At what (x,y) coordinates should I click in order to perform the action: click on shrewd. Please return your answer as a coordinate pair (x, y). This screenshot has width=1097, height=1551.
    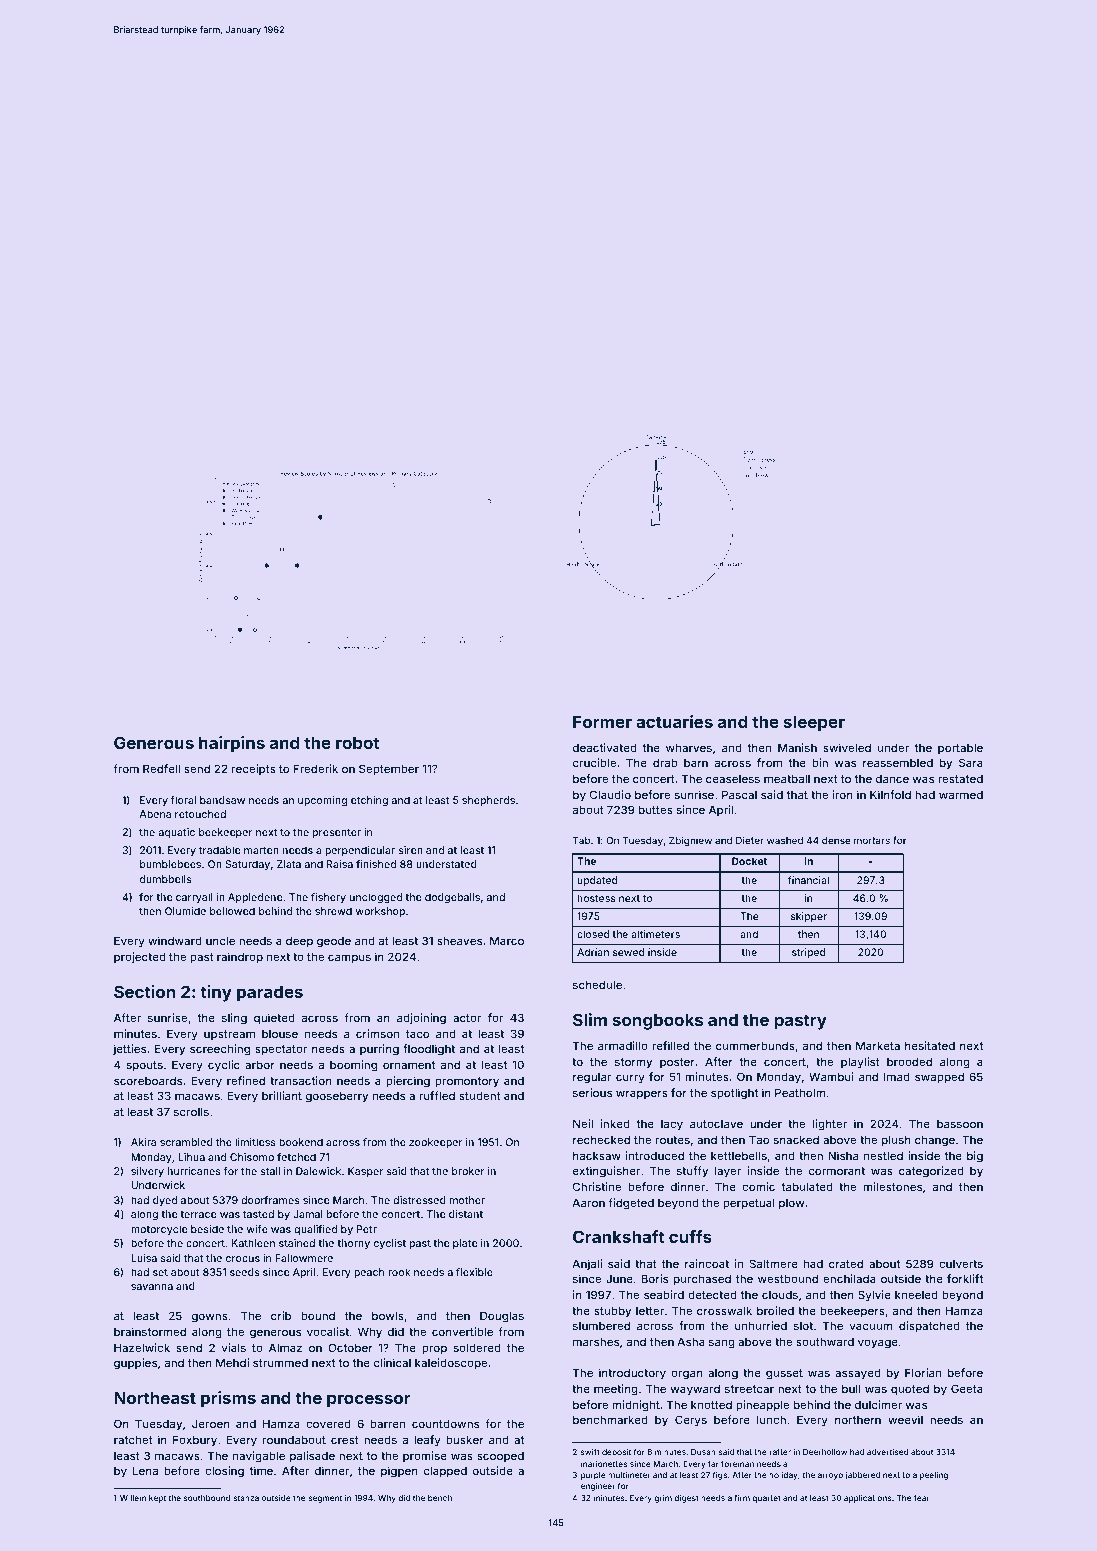
    Looking at the image, I should click on (333, 911).
